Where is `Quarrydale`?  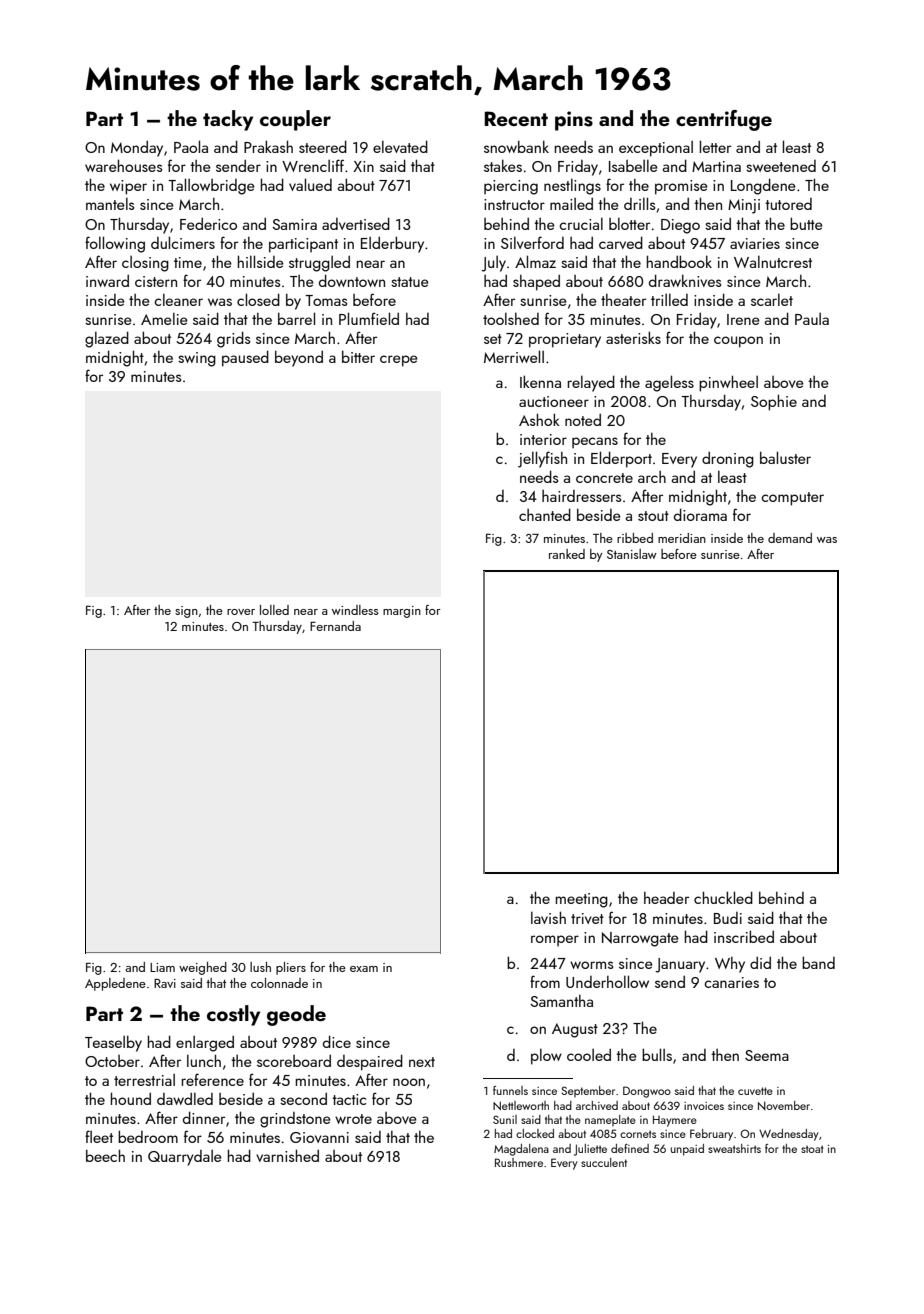 Quarrydale is located at coordinates (185, 1158).
